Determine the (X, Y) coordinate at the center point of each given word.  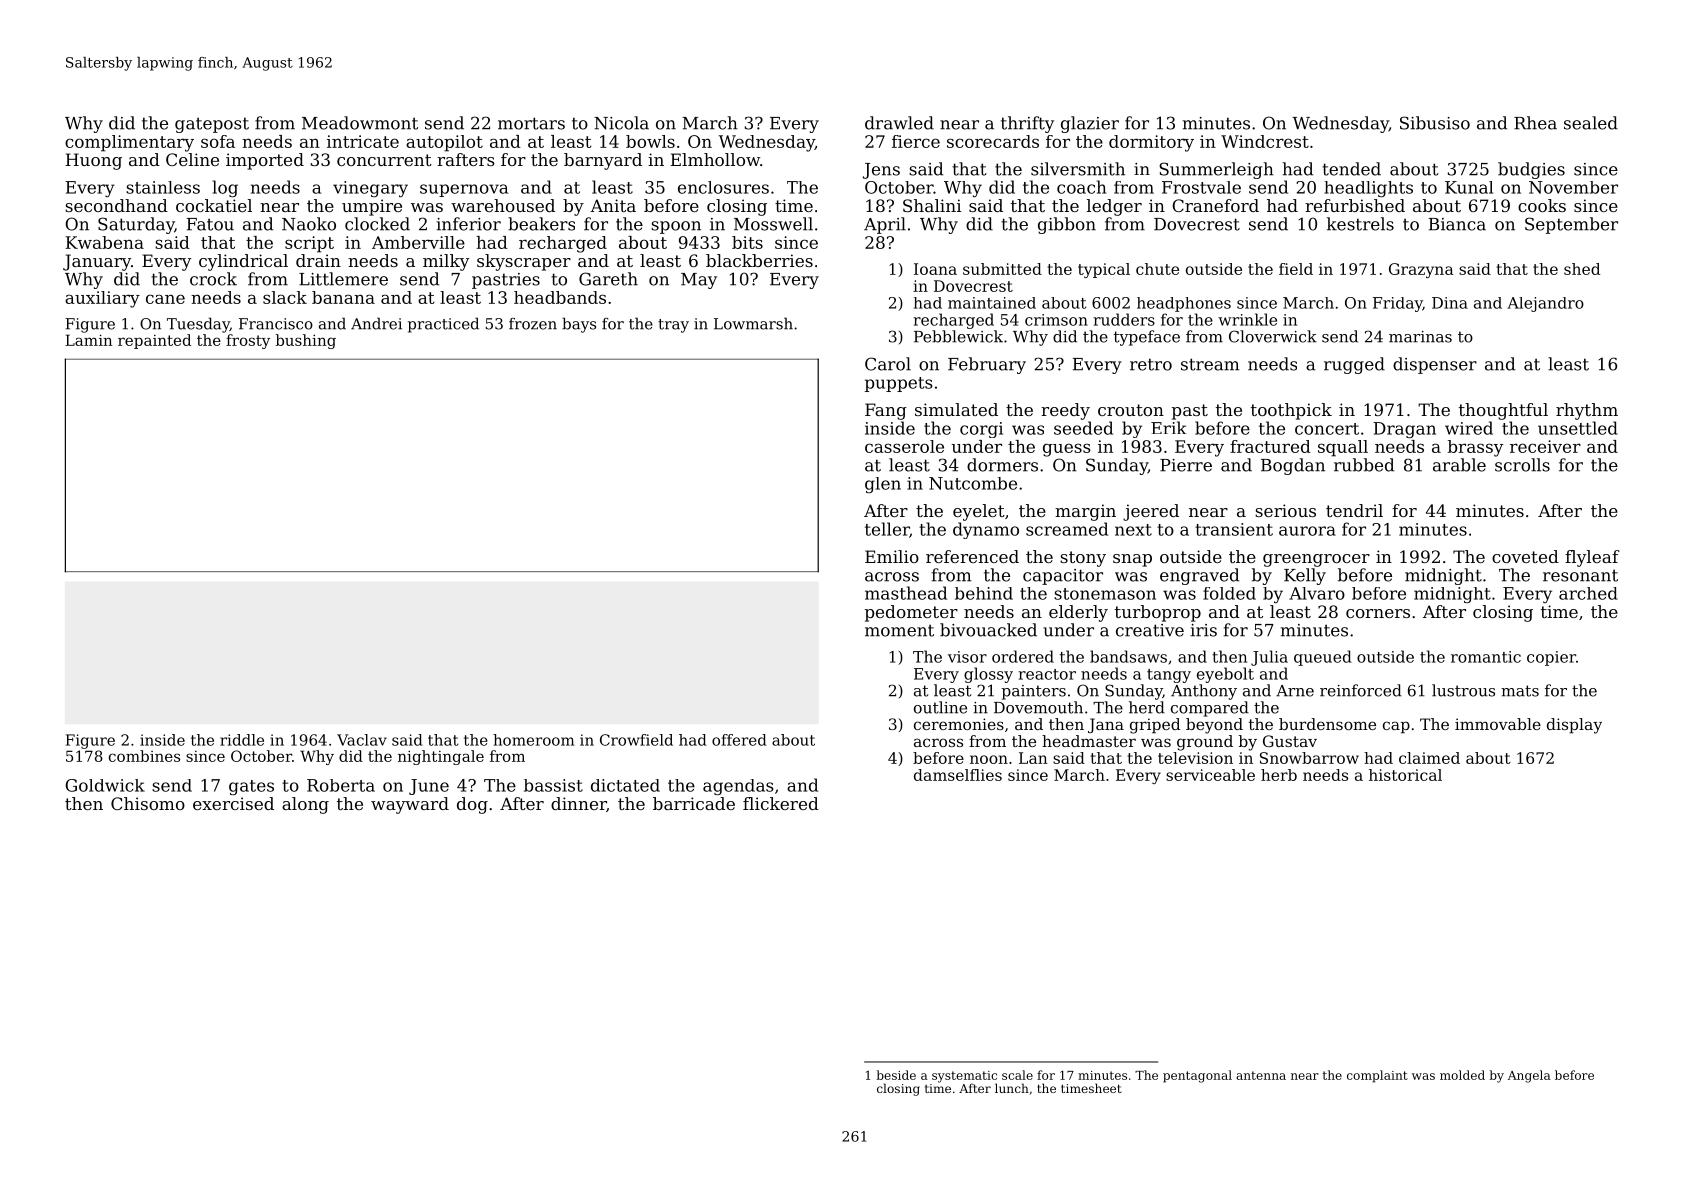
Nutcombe (973, 483)
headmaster (1089, 741)
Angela (1529, 1076)
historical (1405, 775)
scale (1017, 1075)
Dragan (1404, 430)
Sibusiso (1435, 123)
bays (579, 325)
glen (883, 485)
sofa (218, 141)
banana (343, 297)
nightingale (441, 757)
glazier (1090, 124)
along (305, 805)
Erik (1168, 427)
